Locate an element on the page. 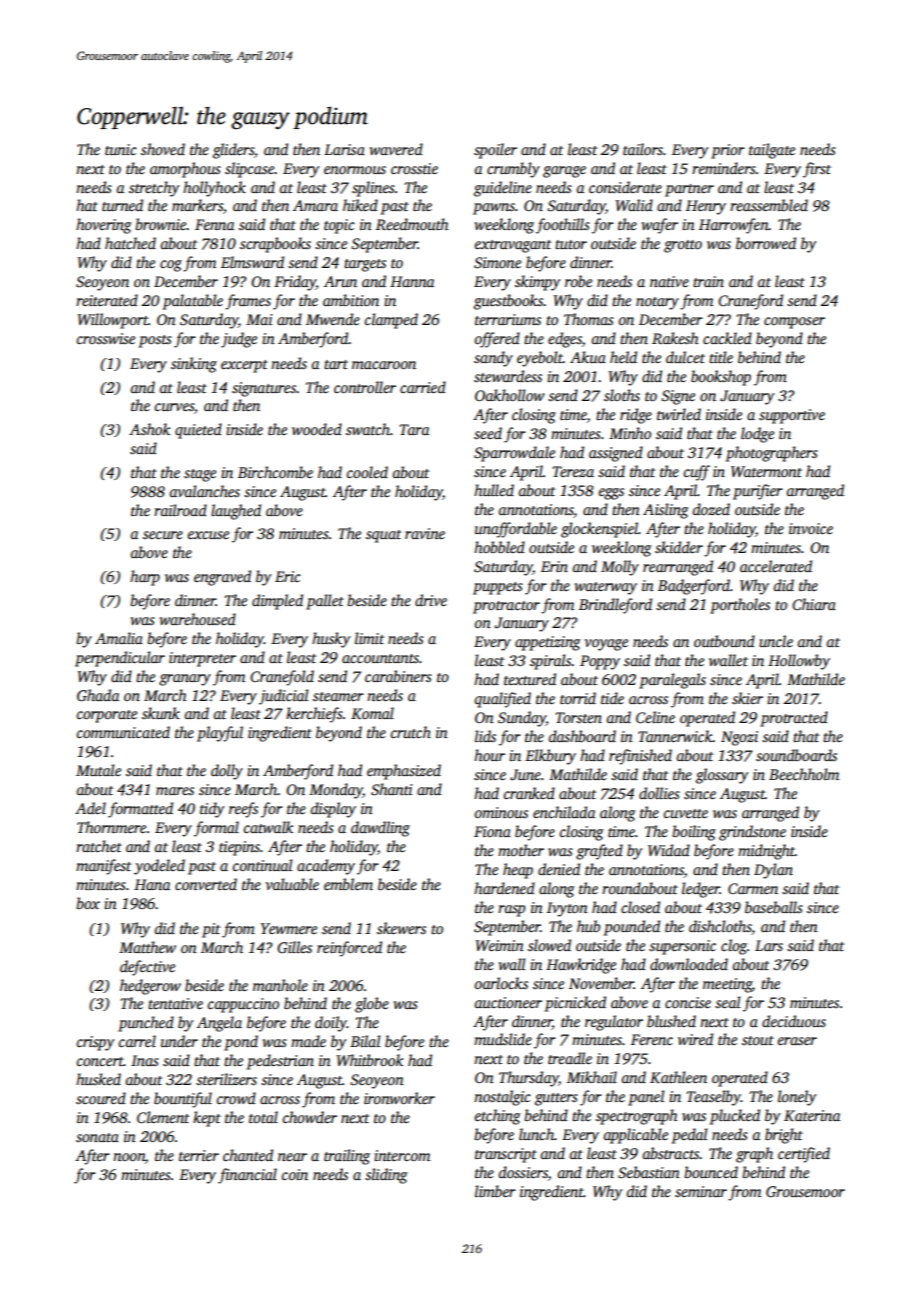  sterilizers is located at coordinates (226, 1079).
